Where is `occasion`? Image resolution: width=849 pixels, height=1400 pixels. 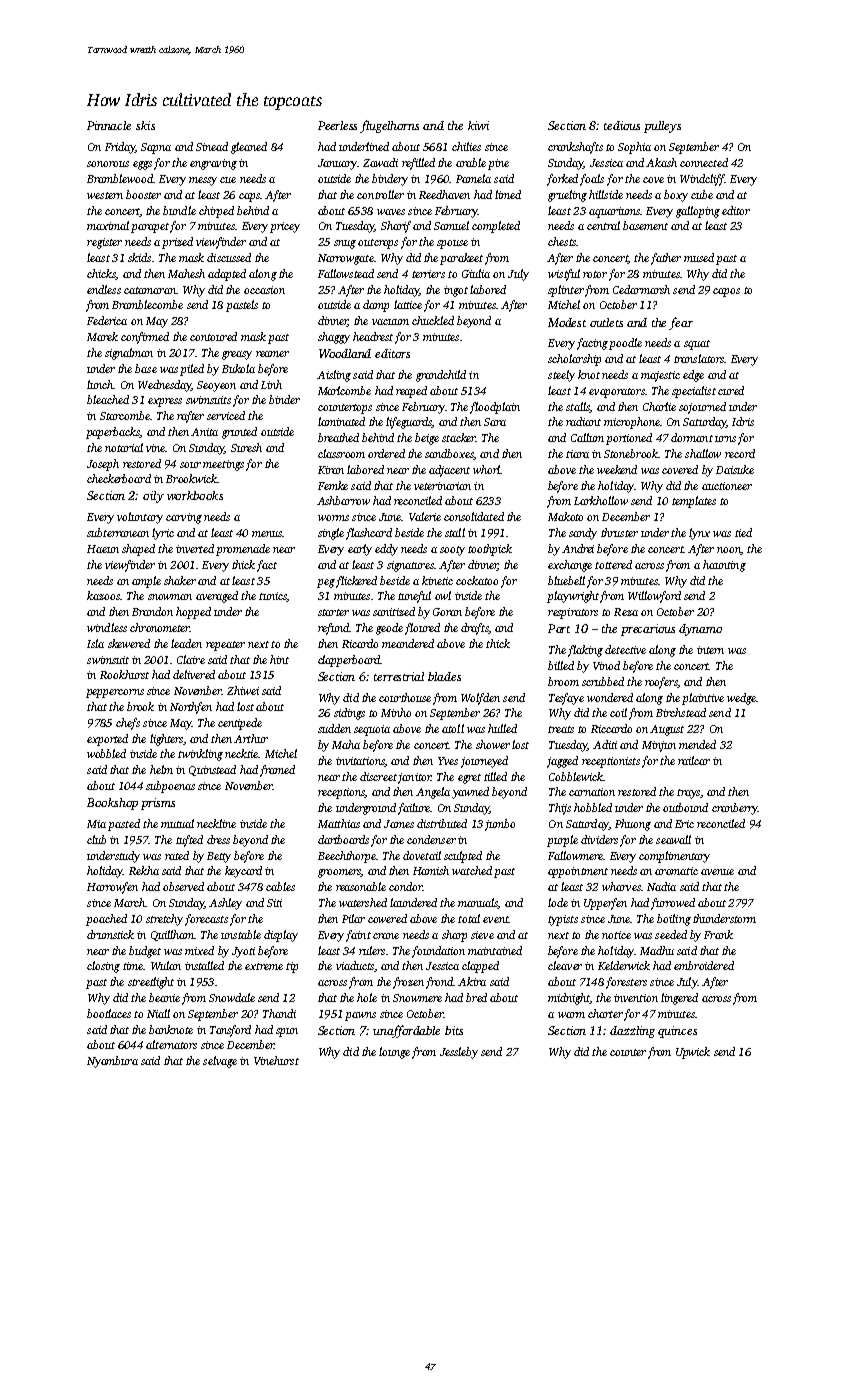 occasion is located at coordinates (264, 290).
